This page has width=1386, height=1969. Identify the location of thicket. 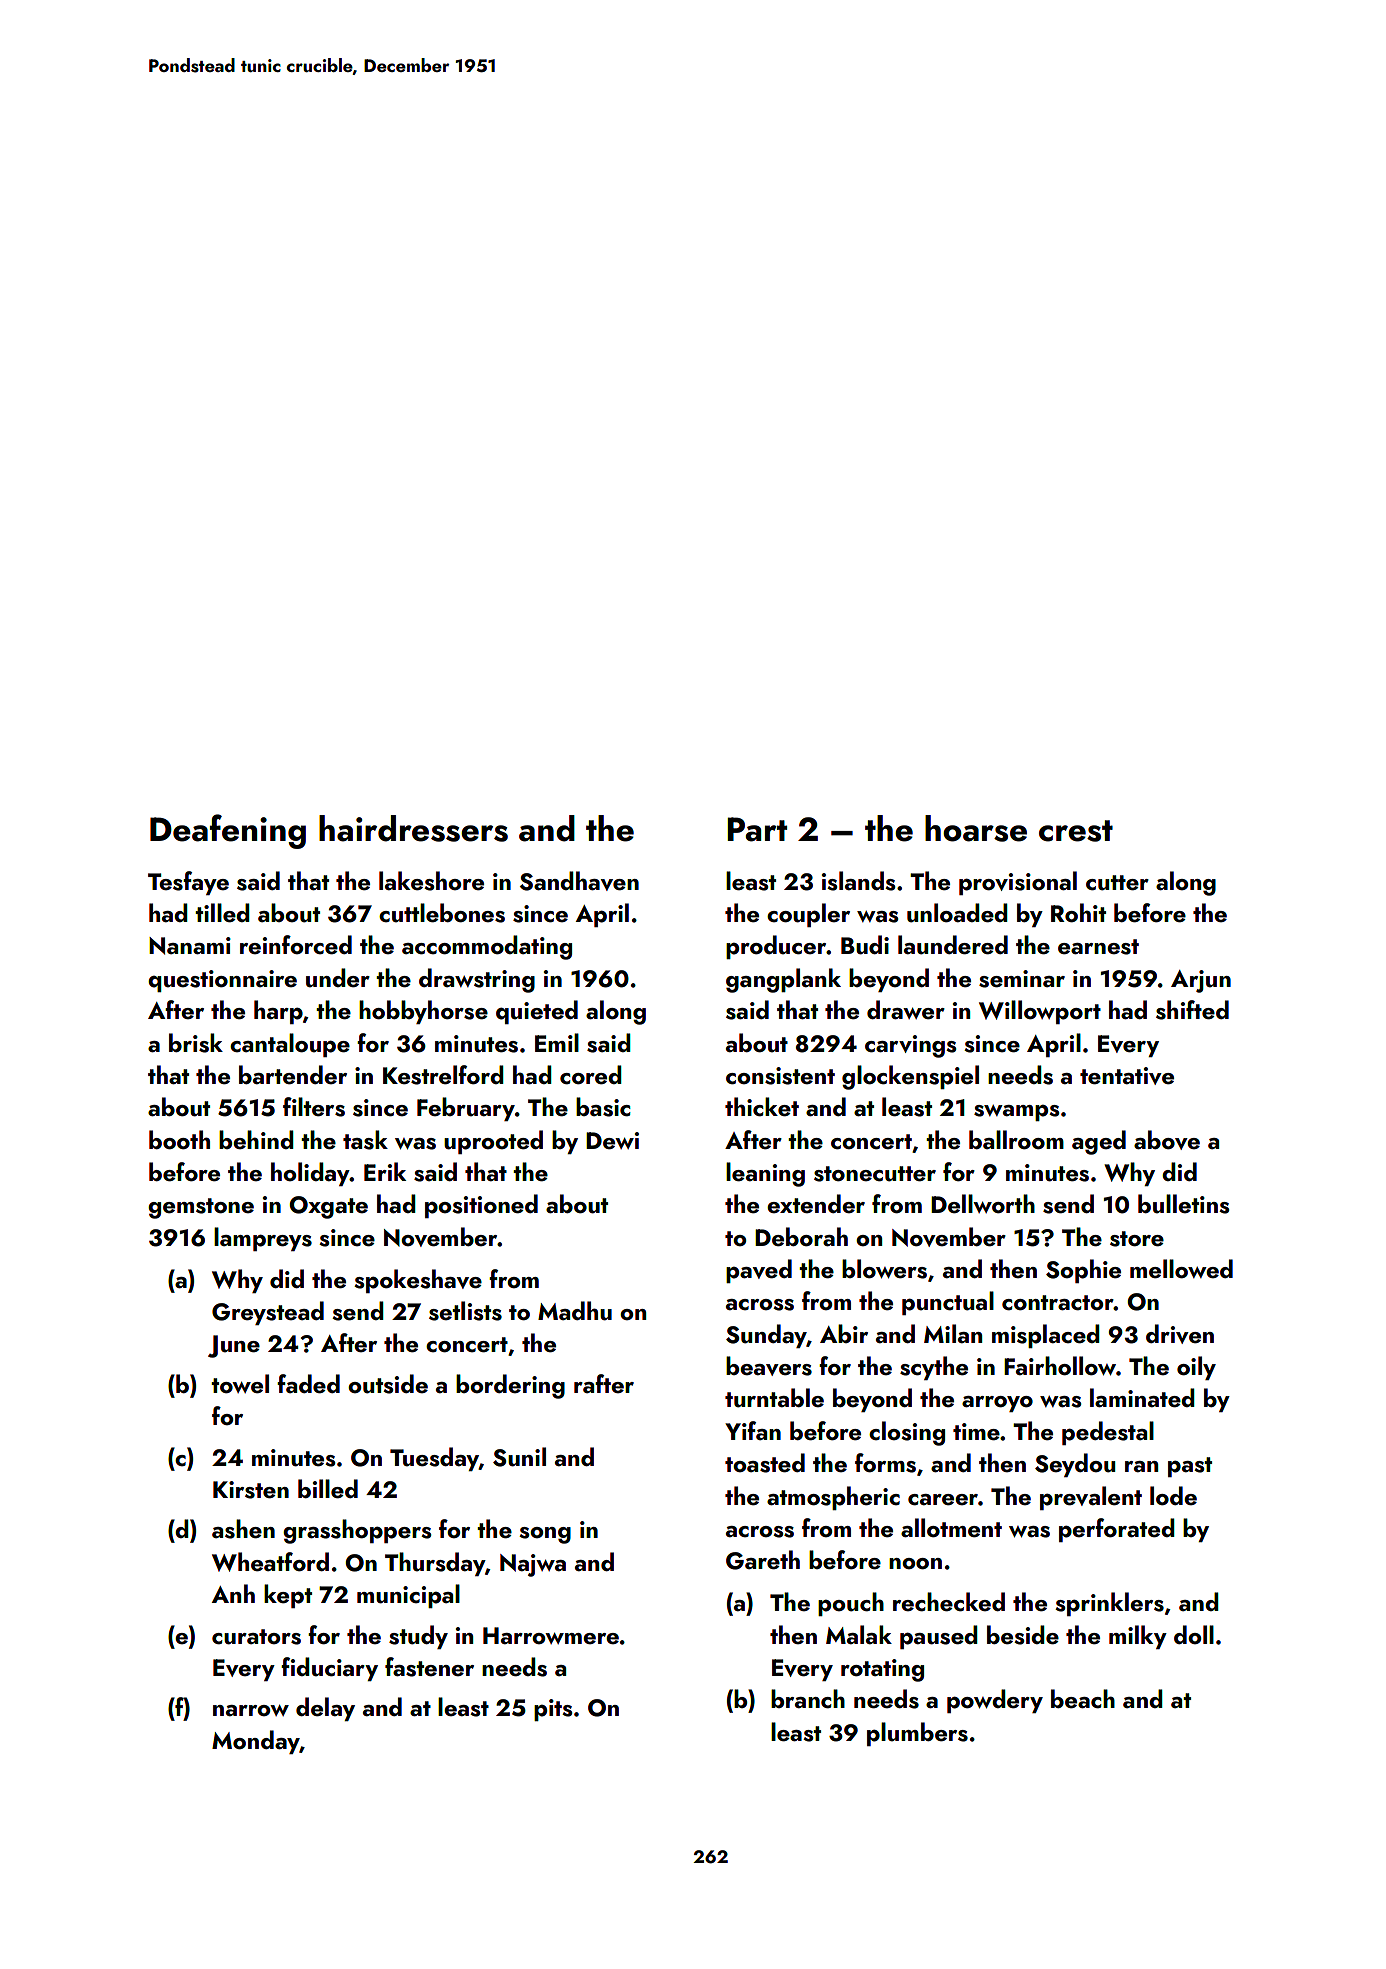
(762, 1106).
